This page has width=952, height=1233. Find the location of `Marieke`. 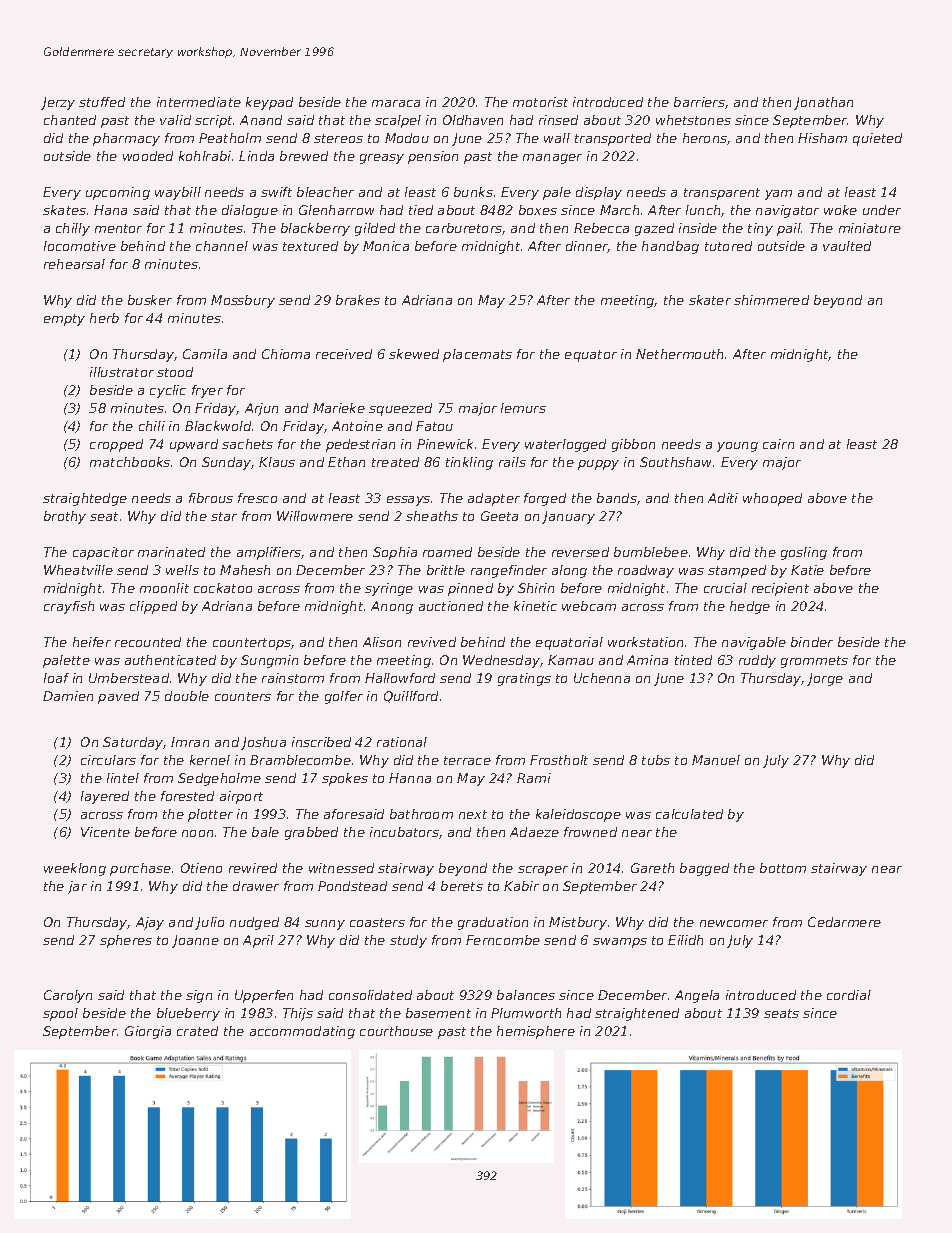

Marieke is located at coordinates (339, 408).
